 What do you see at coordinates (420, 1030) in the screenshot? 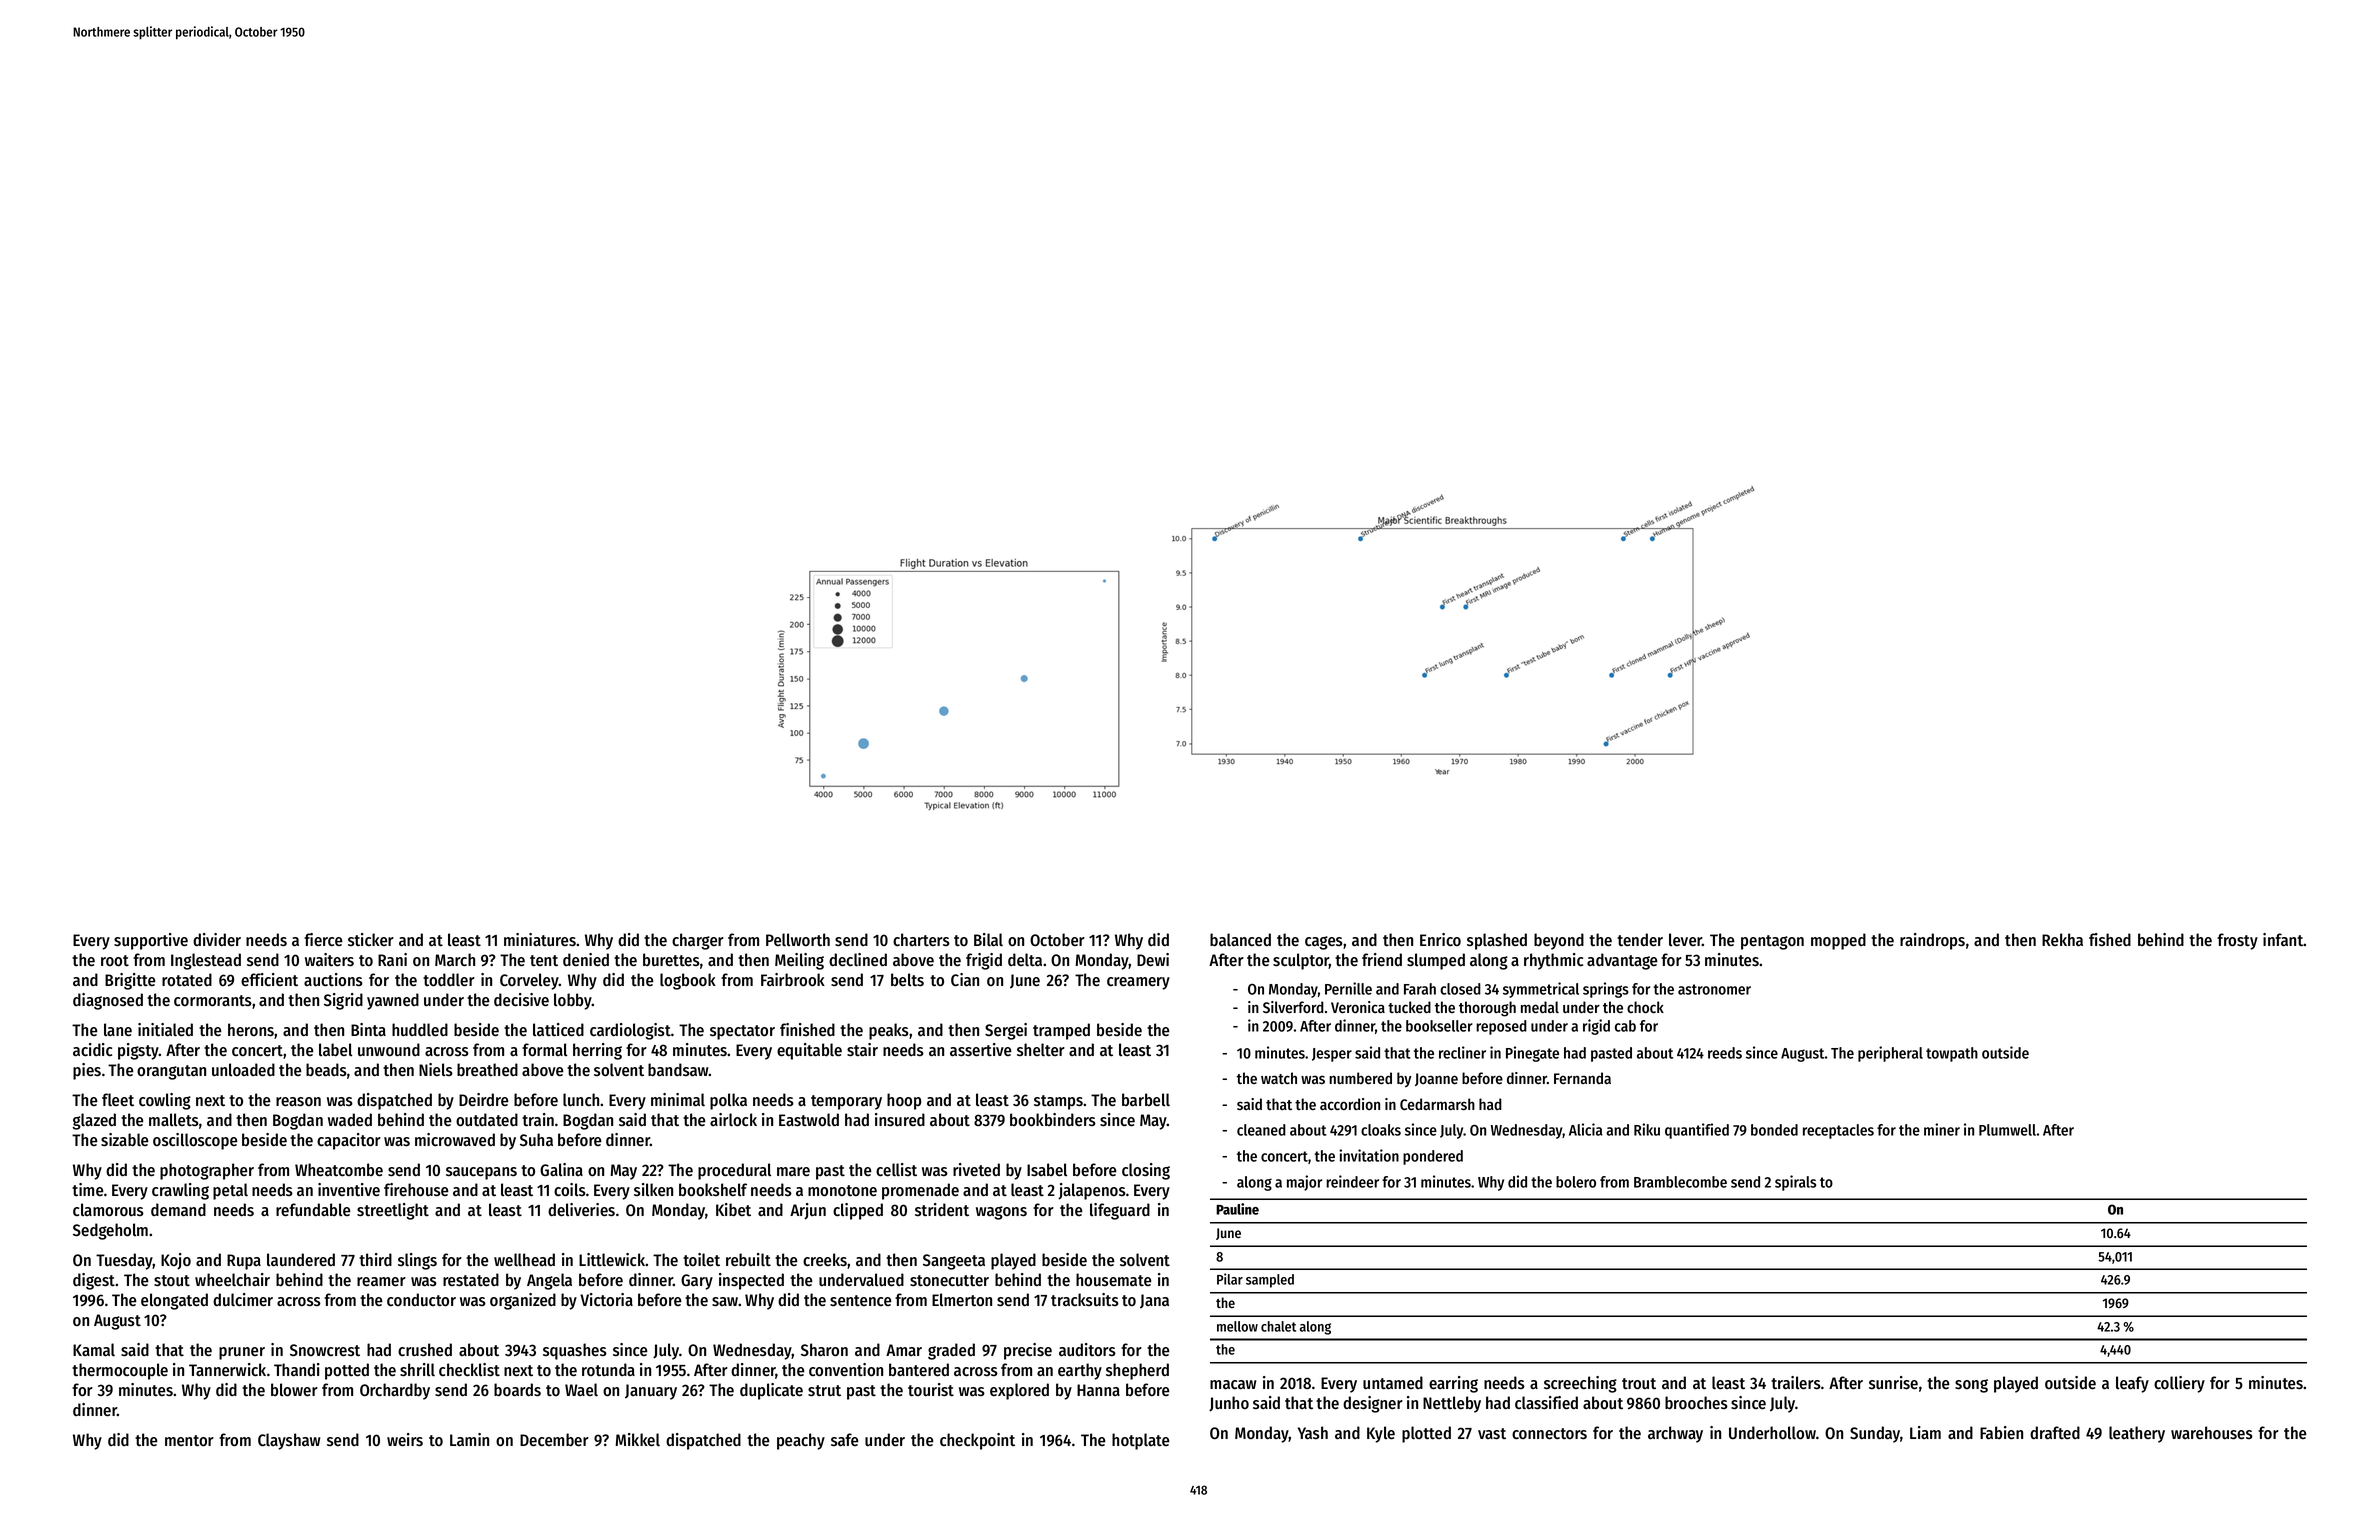
I see `huddled` at bounding box center [420, 1030].
